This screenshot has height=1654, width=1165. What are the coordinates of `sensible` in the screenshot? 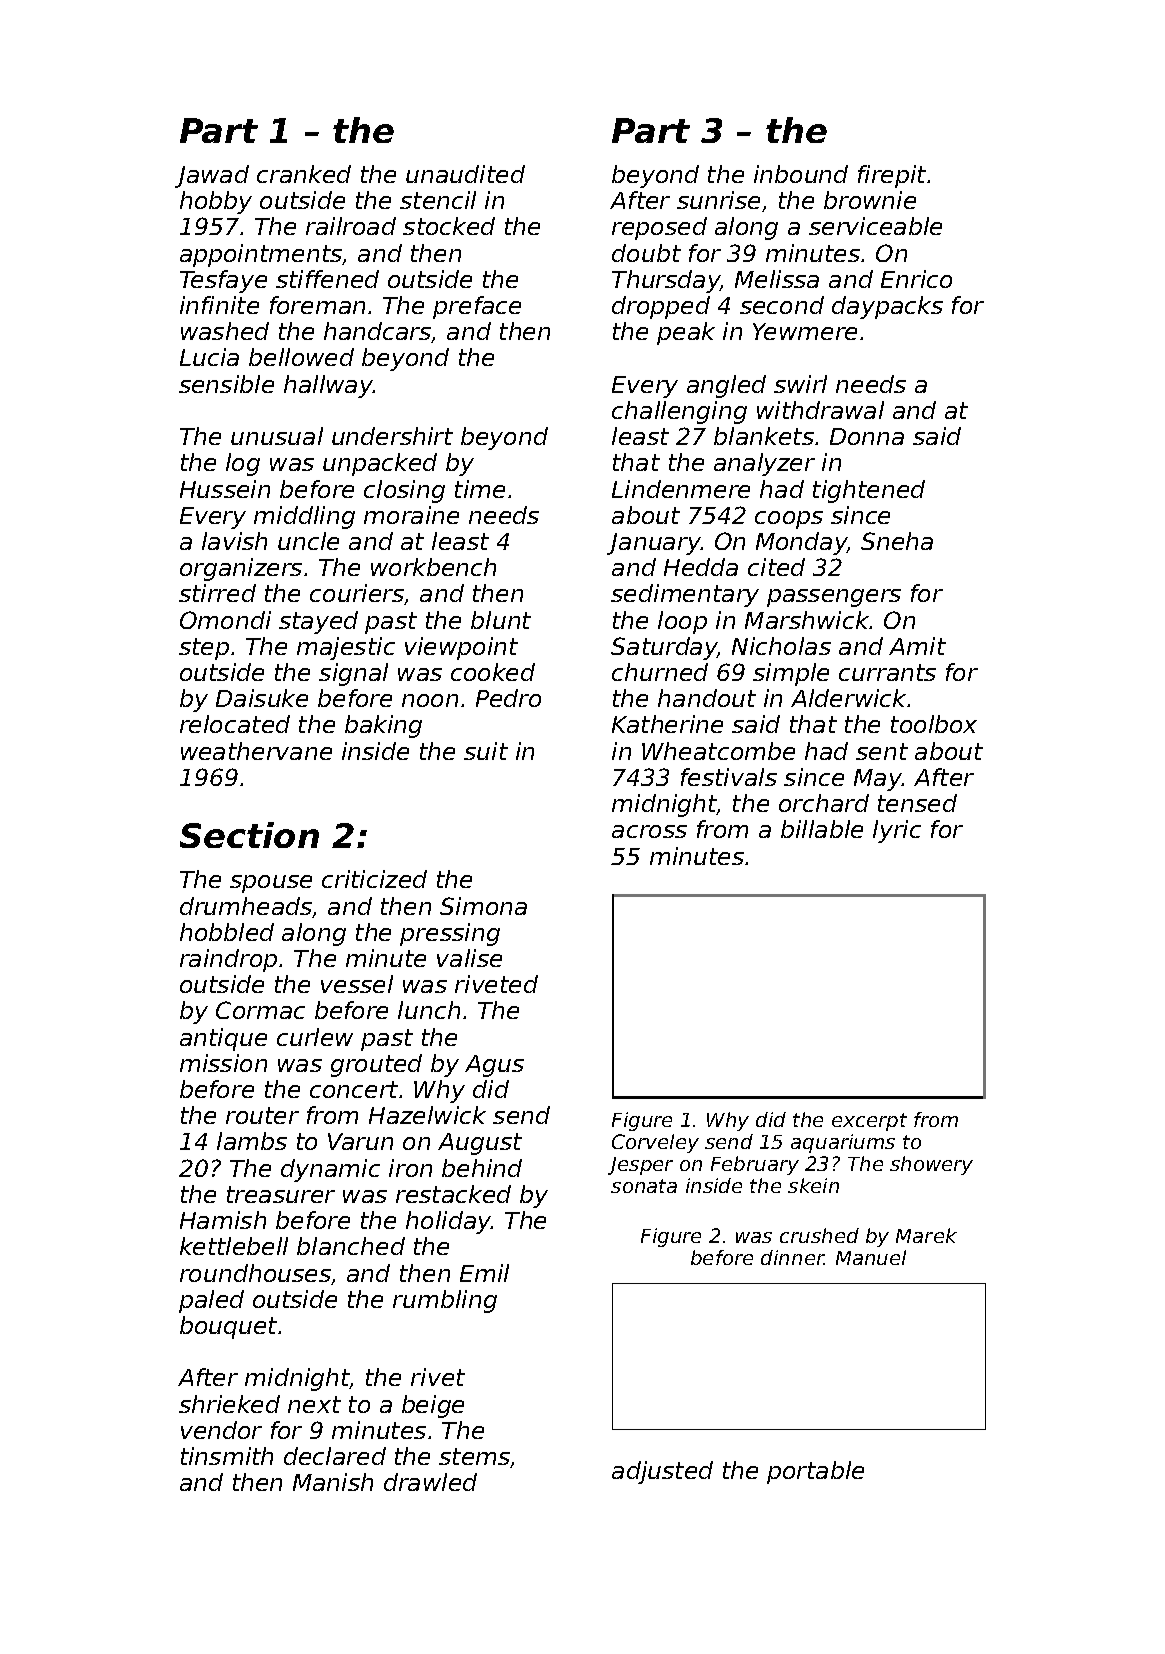 It's located at (226, 384).
